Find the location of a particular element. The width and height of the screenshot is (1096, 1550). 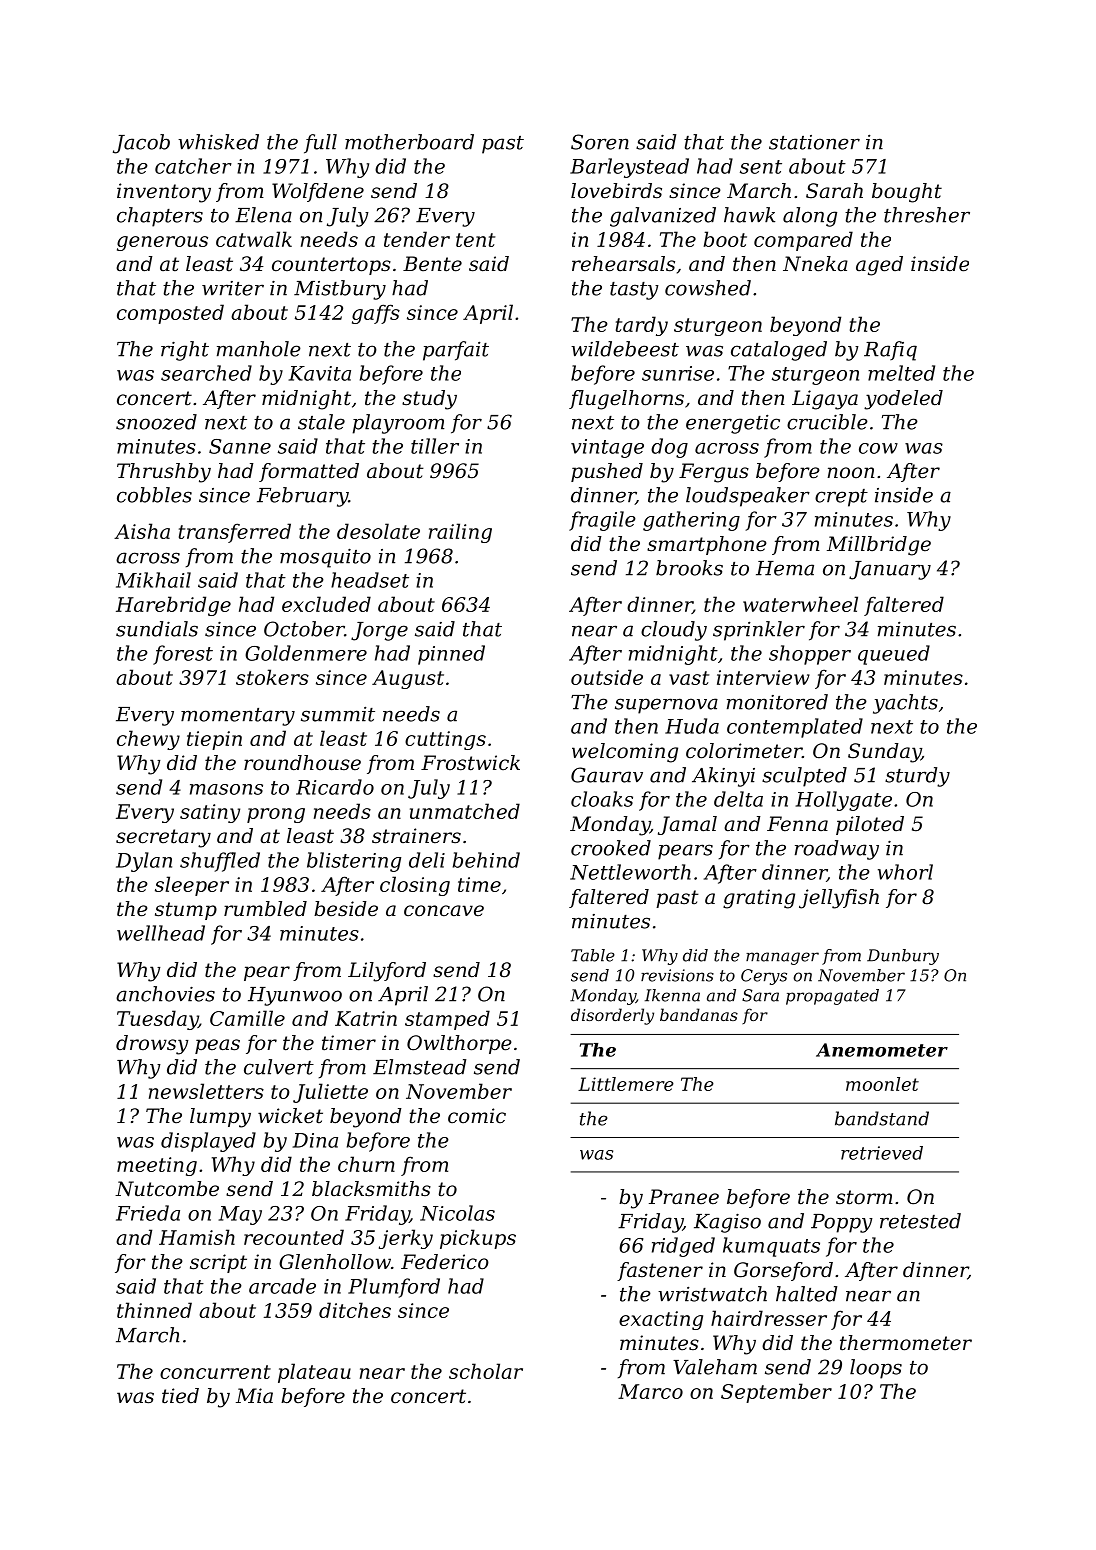

energetic is located at coordinates (733, 424).
